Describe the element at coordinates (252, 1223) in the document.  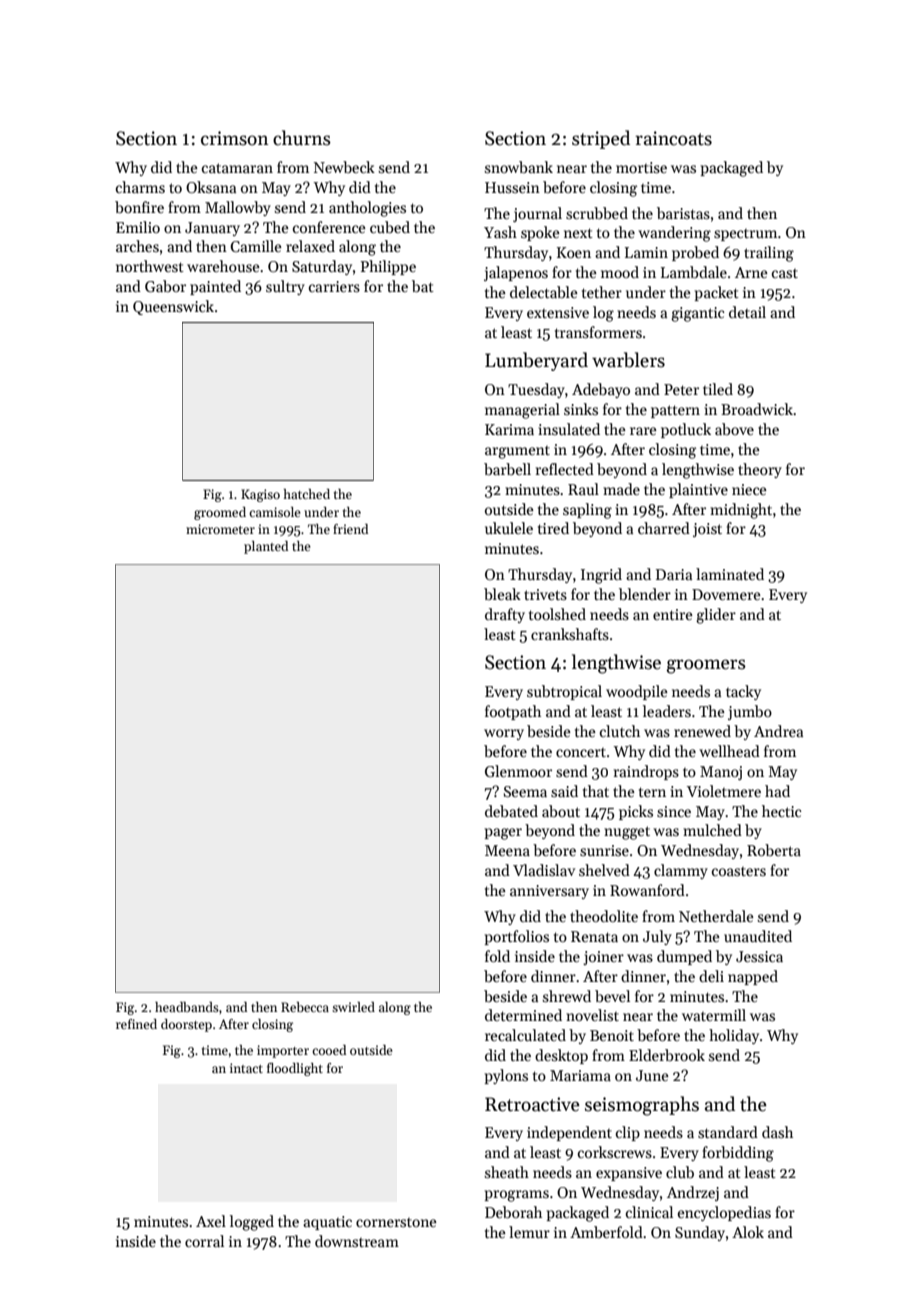
I see `logged` at that location.
